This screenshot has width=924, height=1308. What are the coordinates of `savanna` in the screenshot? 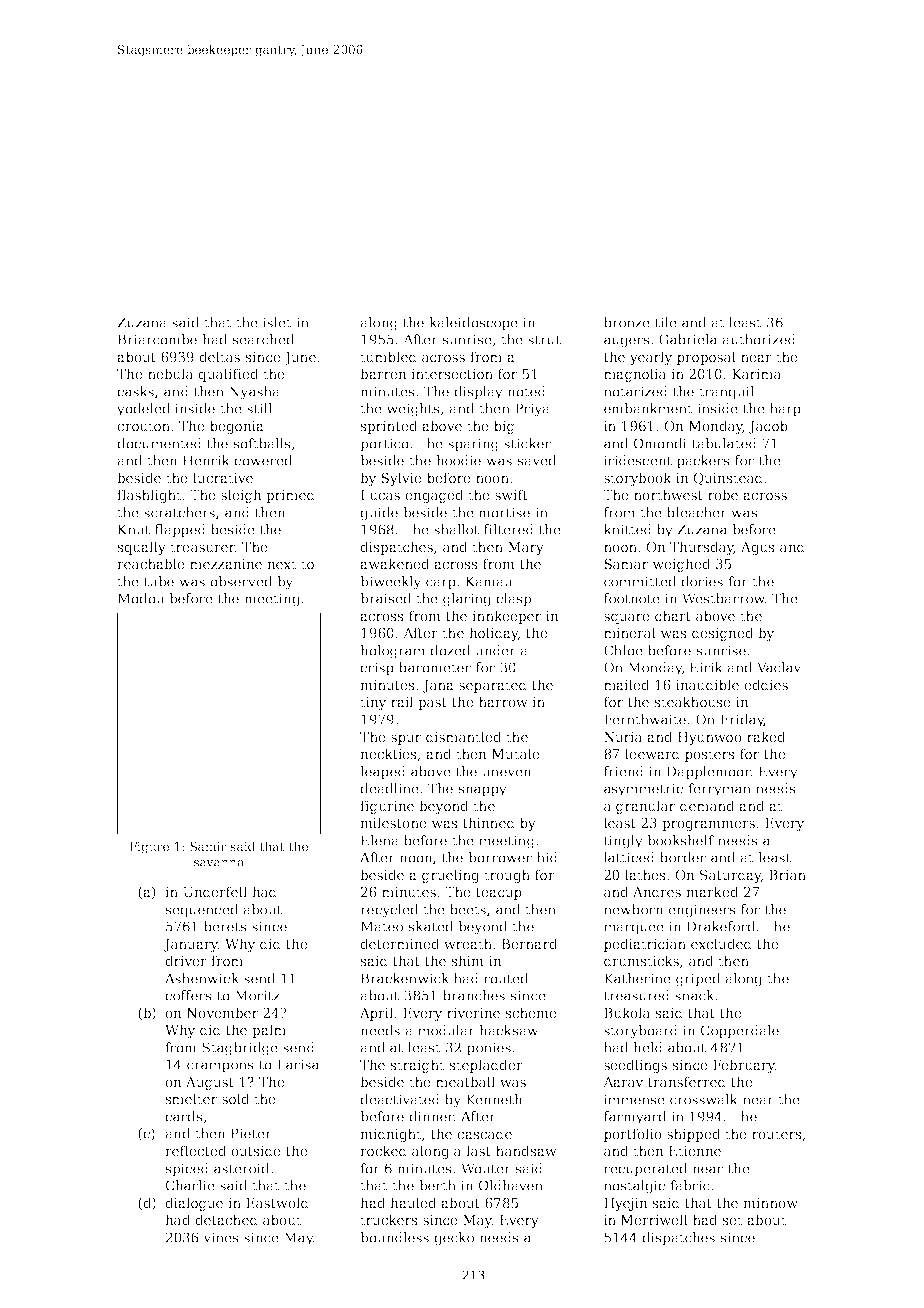 It's located at (219, 863).
